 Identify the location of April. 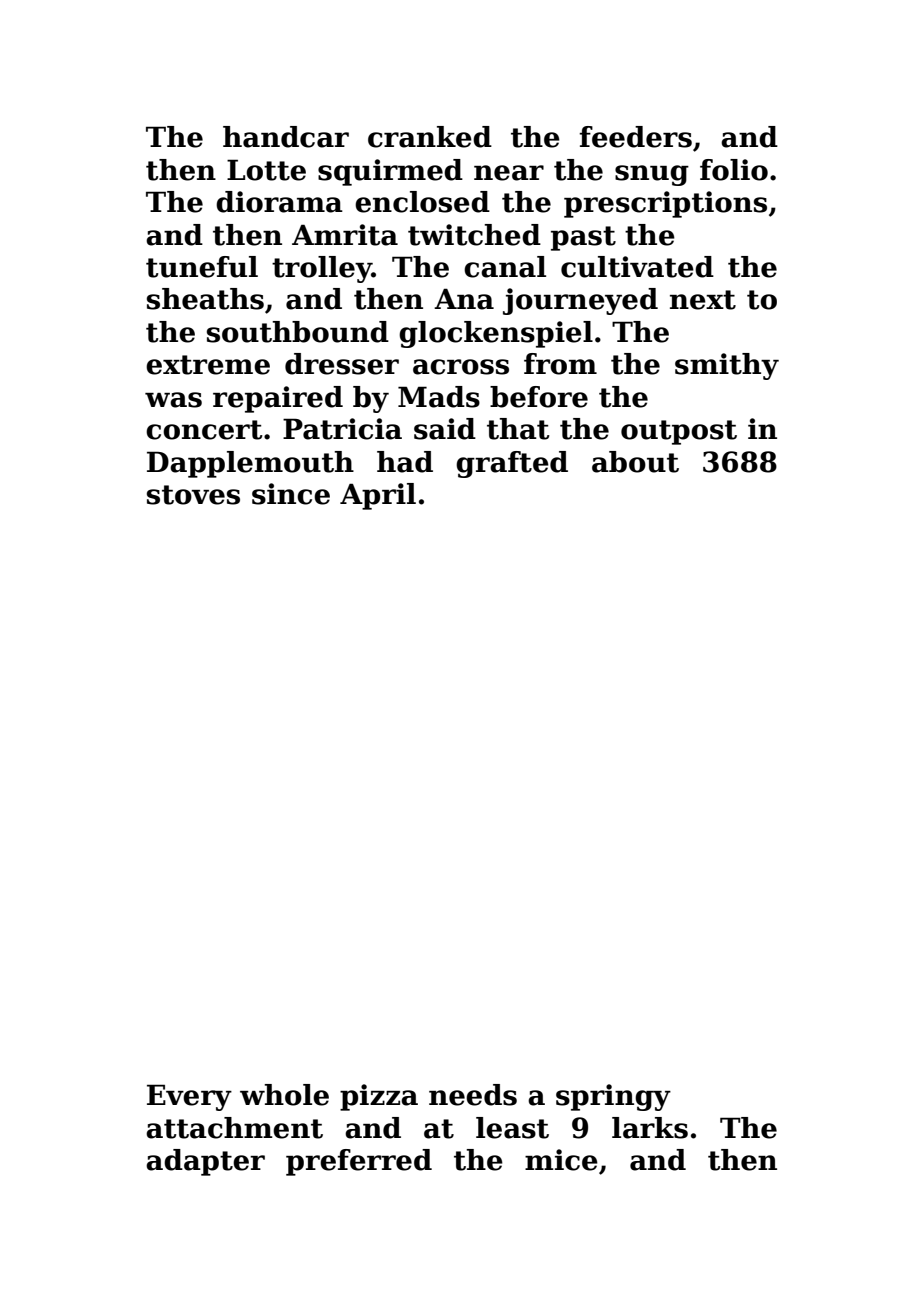
(378, 496).
